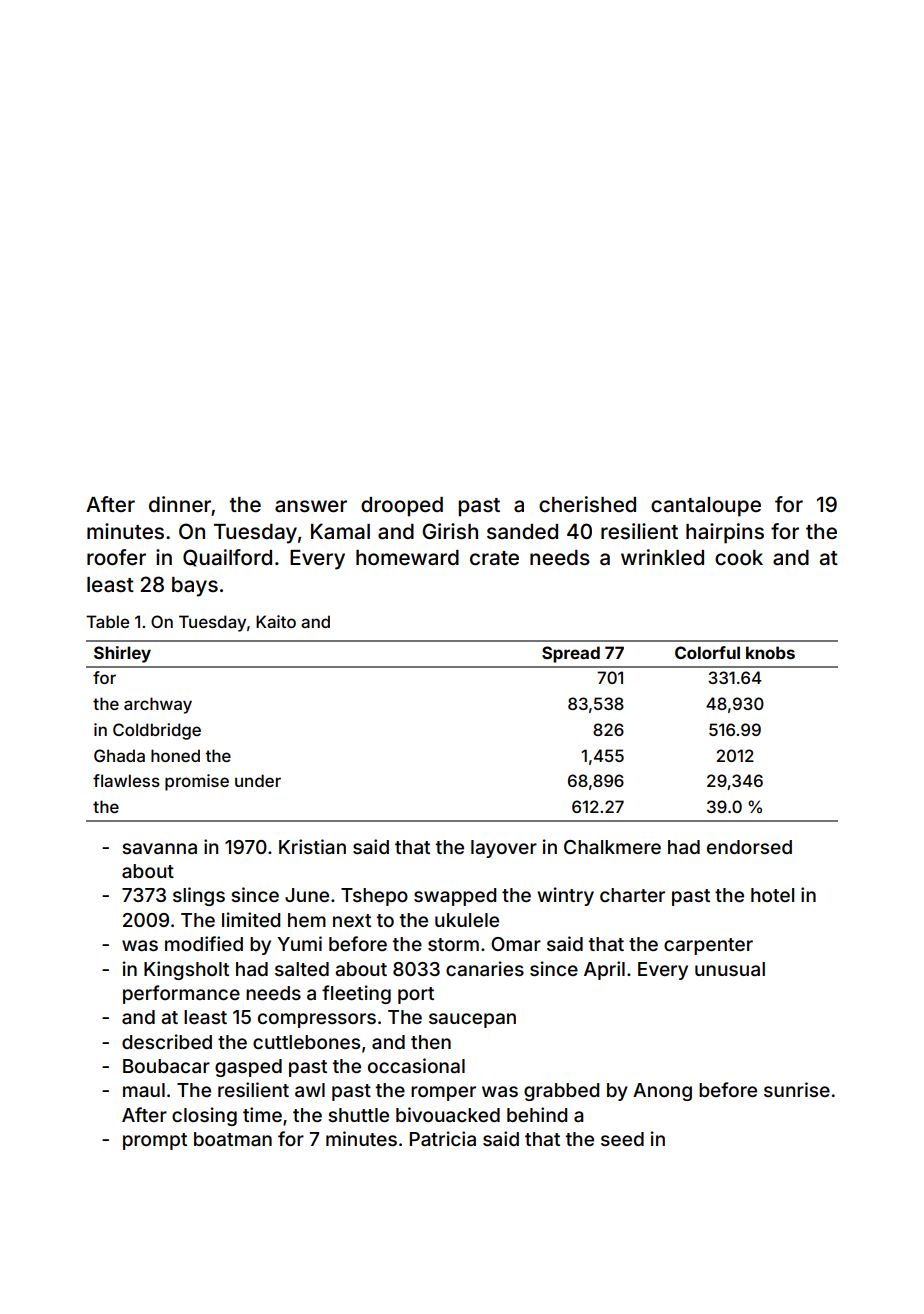 The width and height of the image is (924, 1314). Describe the element at coordinates (258, 780) in the image. I see `under` at that location.
